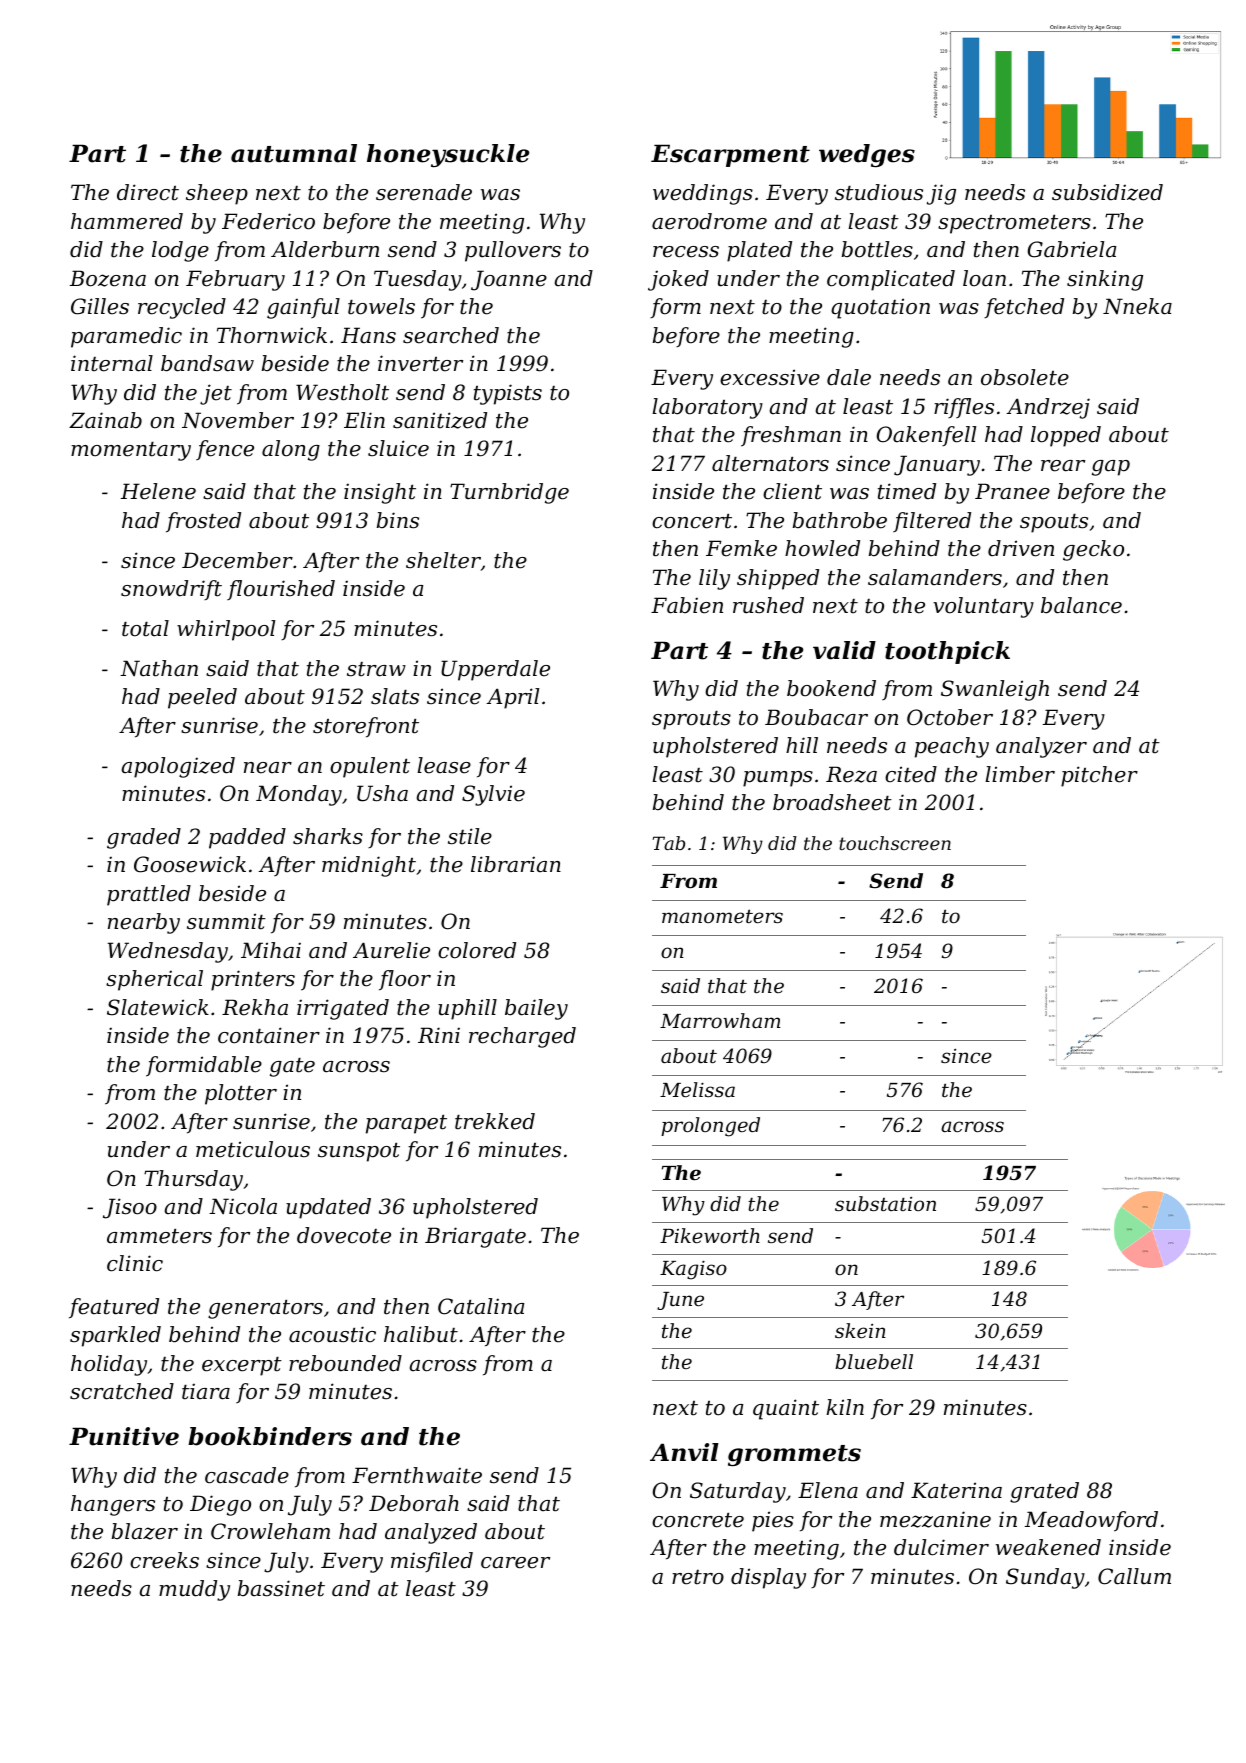 The height and width of the page is (1763, 1246). Describe the element at coordinates (294, 153) in the page. I see `autumnal` at that location.
